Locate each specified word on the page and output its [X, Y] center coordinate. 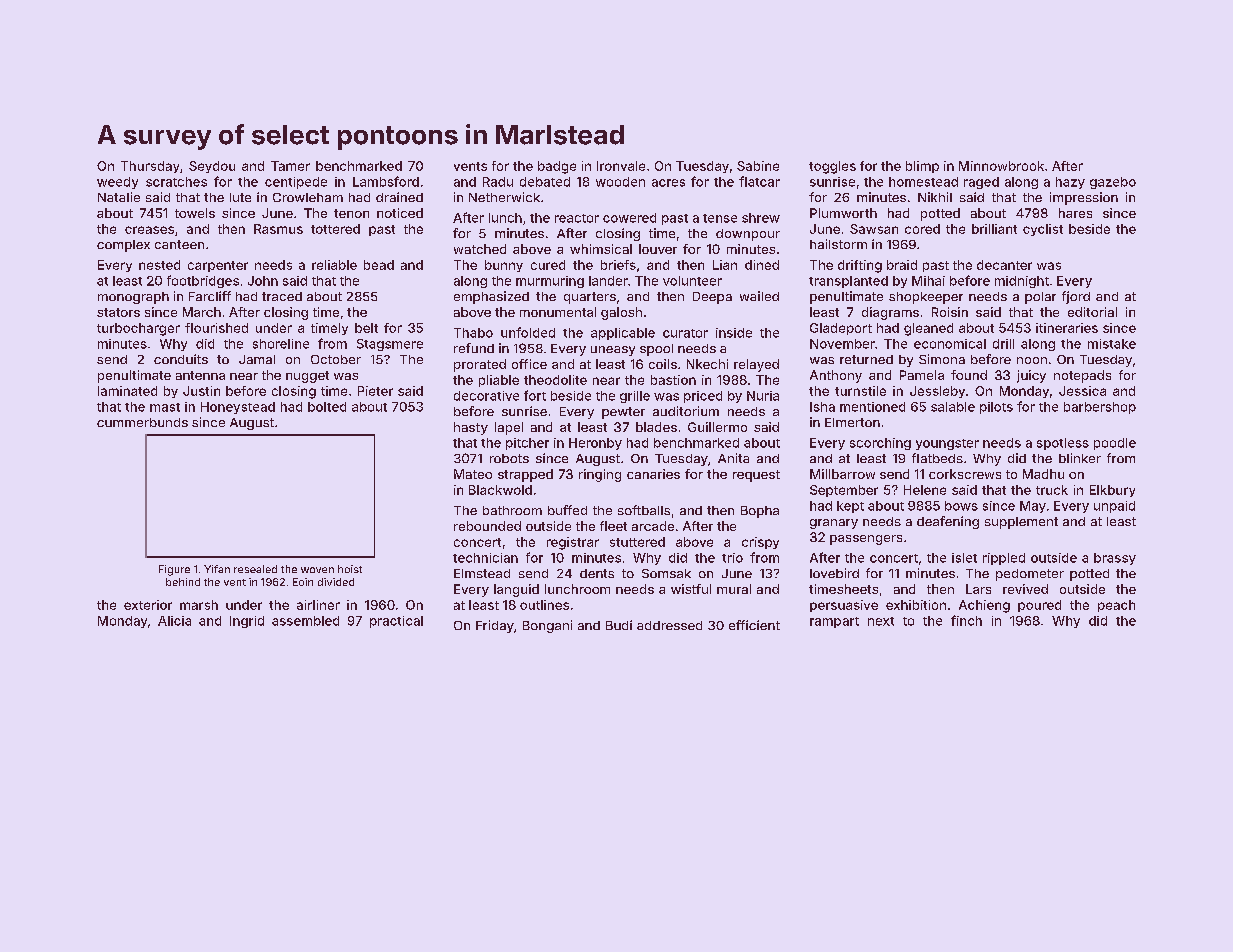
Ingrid [247, 622]
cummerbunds [142, 422]
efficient [754, 625]
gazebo [1113, 183]
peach [1116, 606]
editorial [1092, 312]
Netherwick [504, 197]
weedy [117, 183]
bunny [504, 266]
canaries [653, 474]
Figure [174, 570]
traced [282, 296]
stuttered [637, 542]
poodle [1115, 444]
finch [966, 620]
